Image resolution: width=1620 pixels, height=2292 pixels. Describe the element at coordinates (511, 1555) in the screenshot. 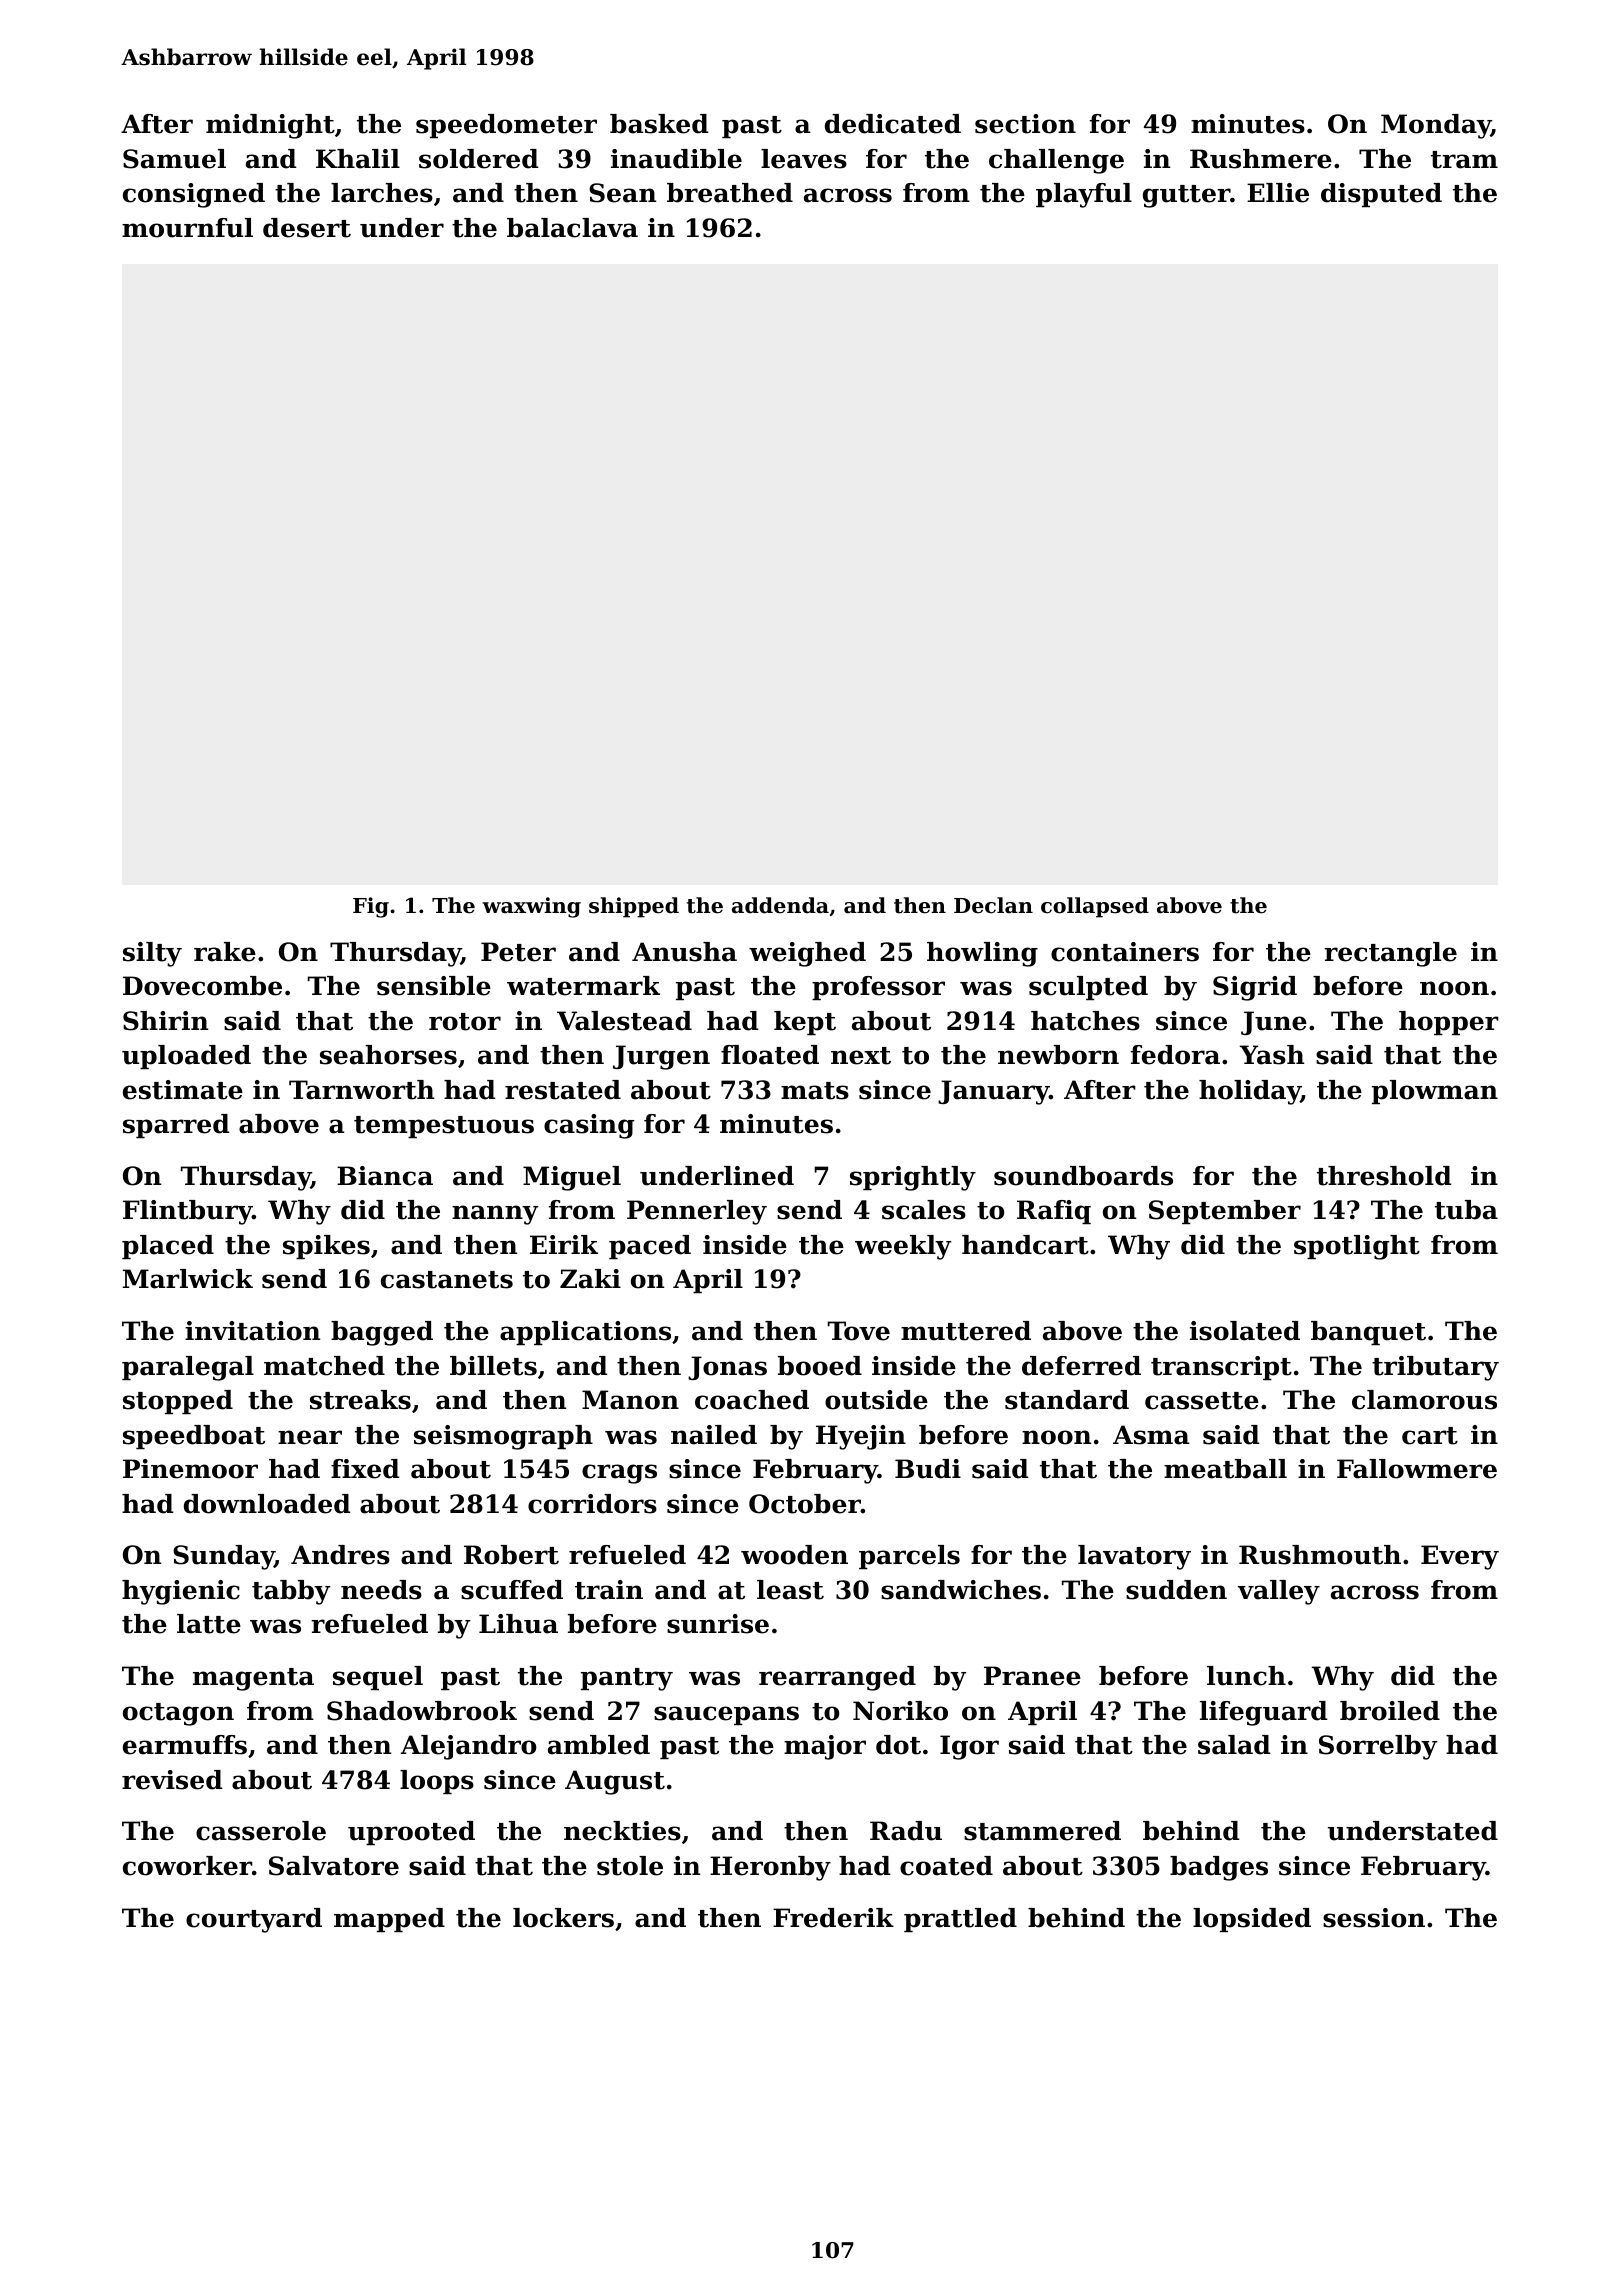

I see `Robert` at that location.
